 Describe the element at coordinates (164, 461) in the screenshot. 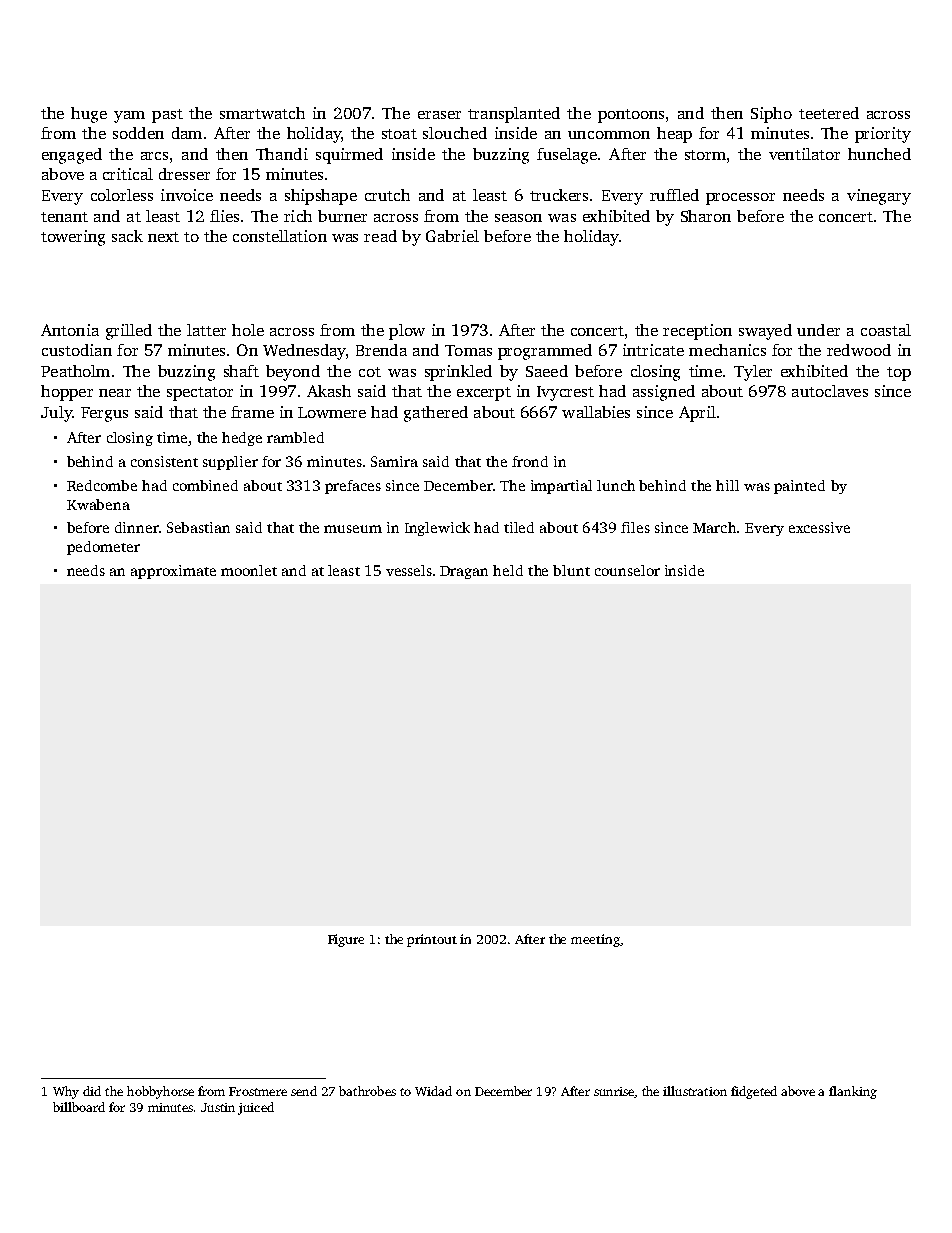

I see `consistent` at that location.
